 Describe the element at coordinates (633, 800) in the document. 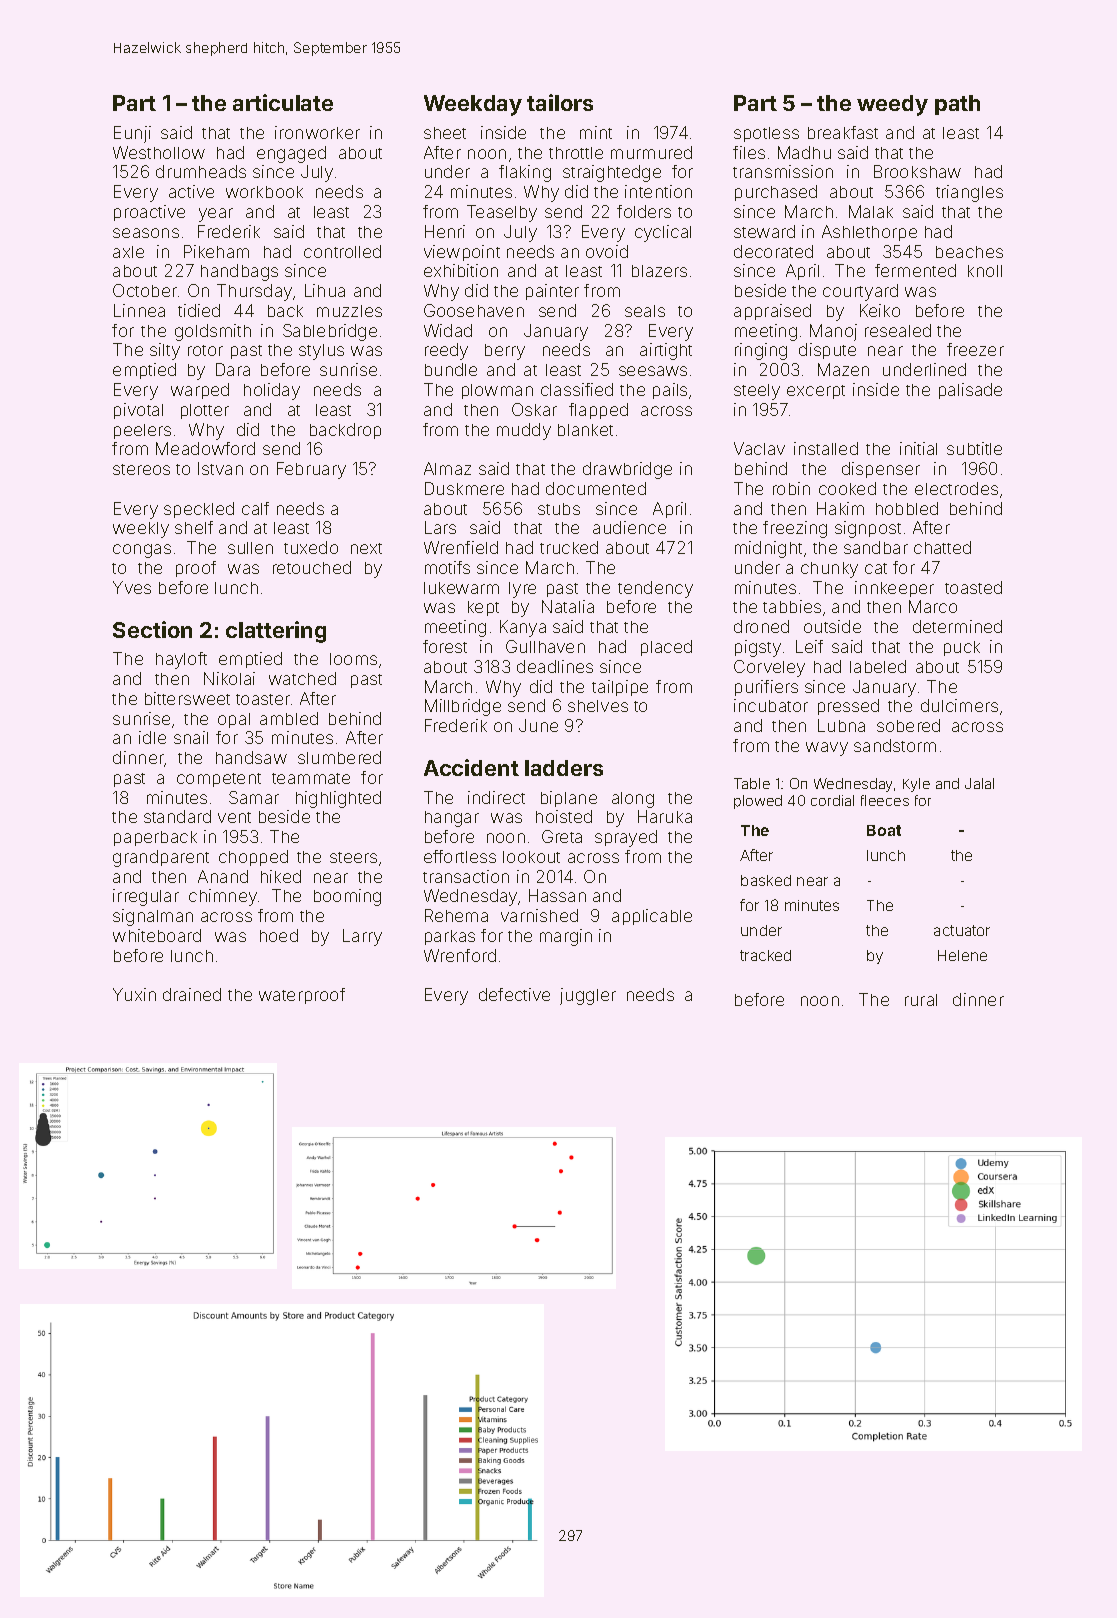

I see `along` at that location.
